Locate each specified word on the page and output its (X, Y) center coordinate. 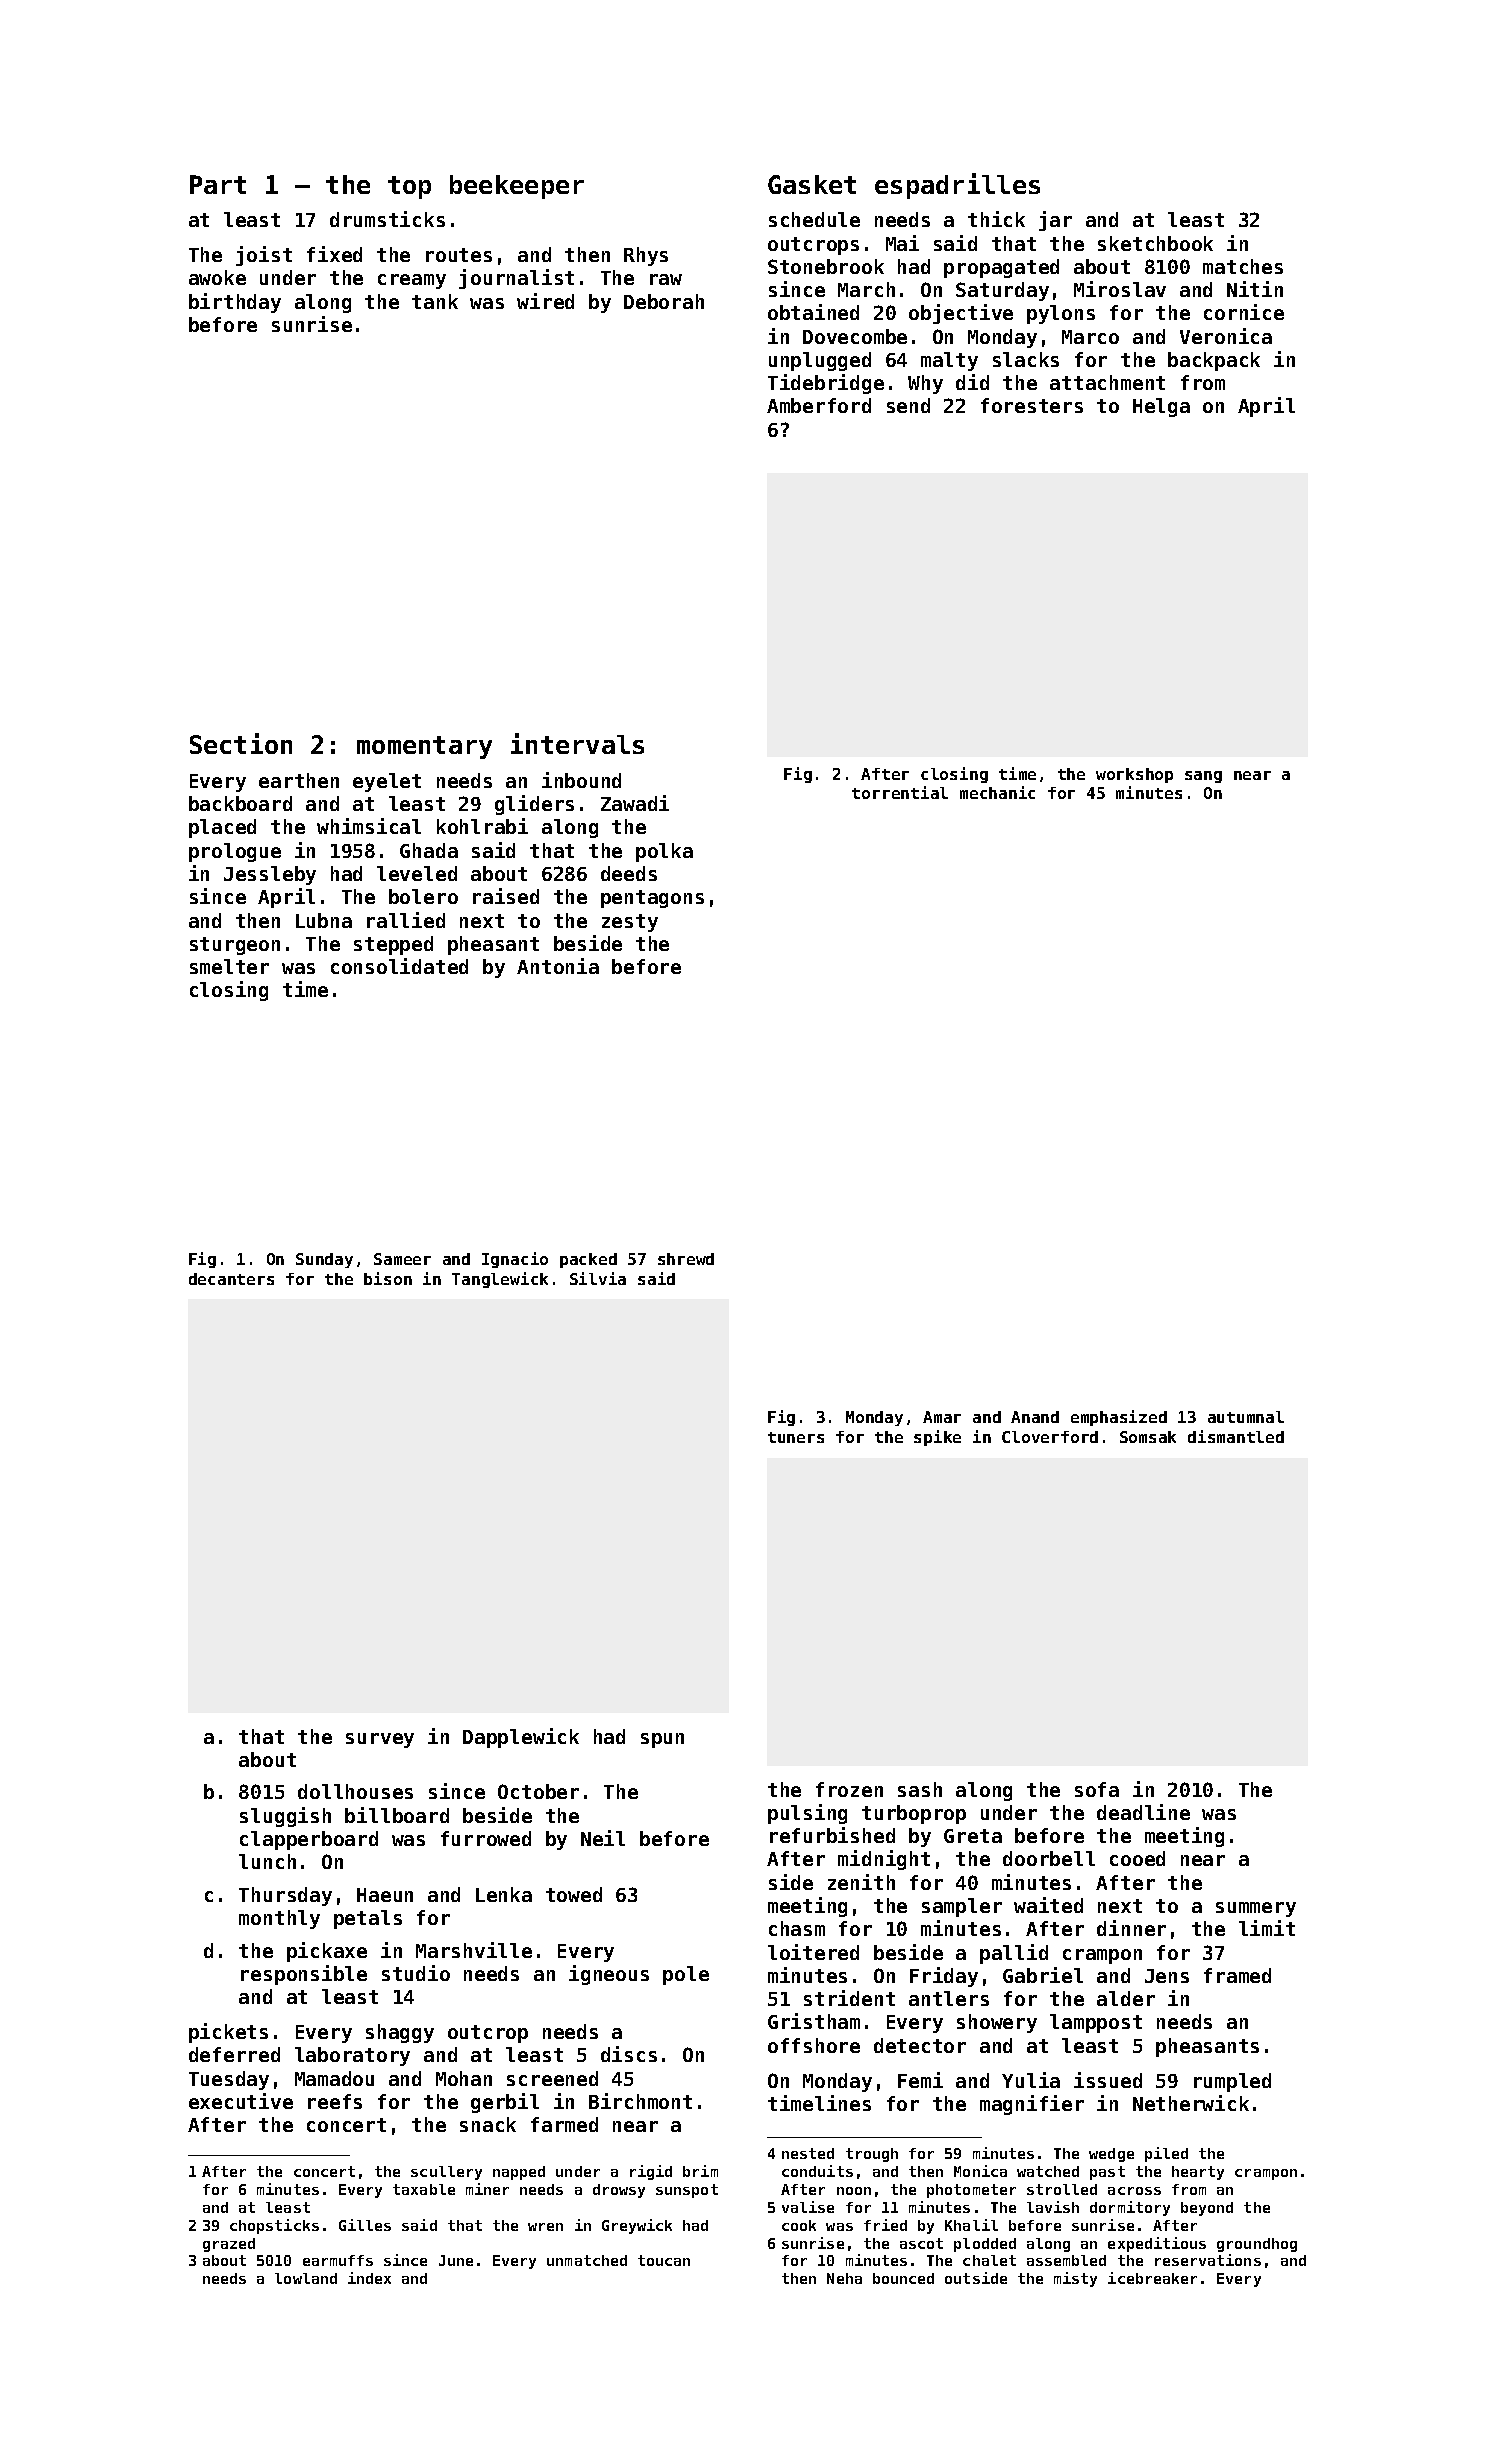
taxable (424, 2189)
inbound (581, 780)
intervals (577, 743)
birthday (235, 303)
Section (241, 743)
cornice (1244, 312)
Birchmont (640, 2101)
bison (388, 1278)
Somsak (1148, 1437)
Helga (1161, 407)
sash (920, 1789)
